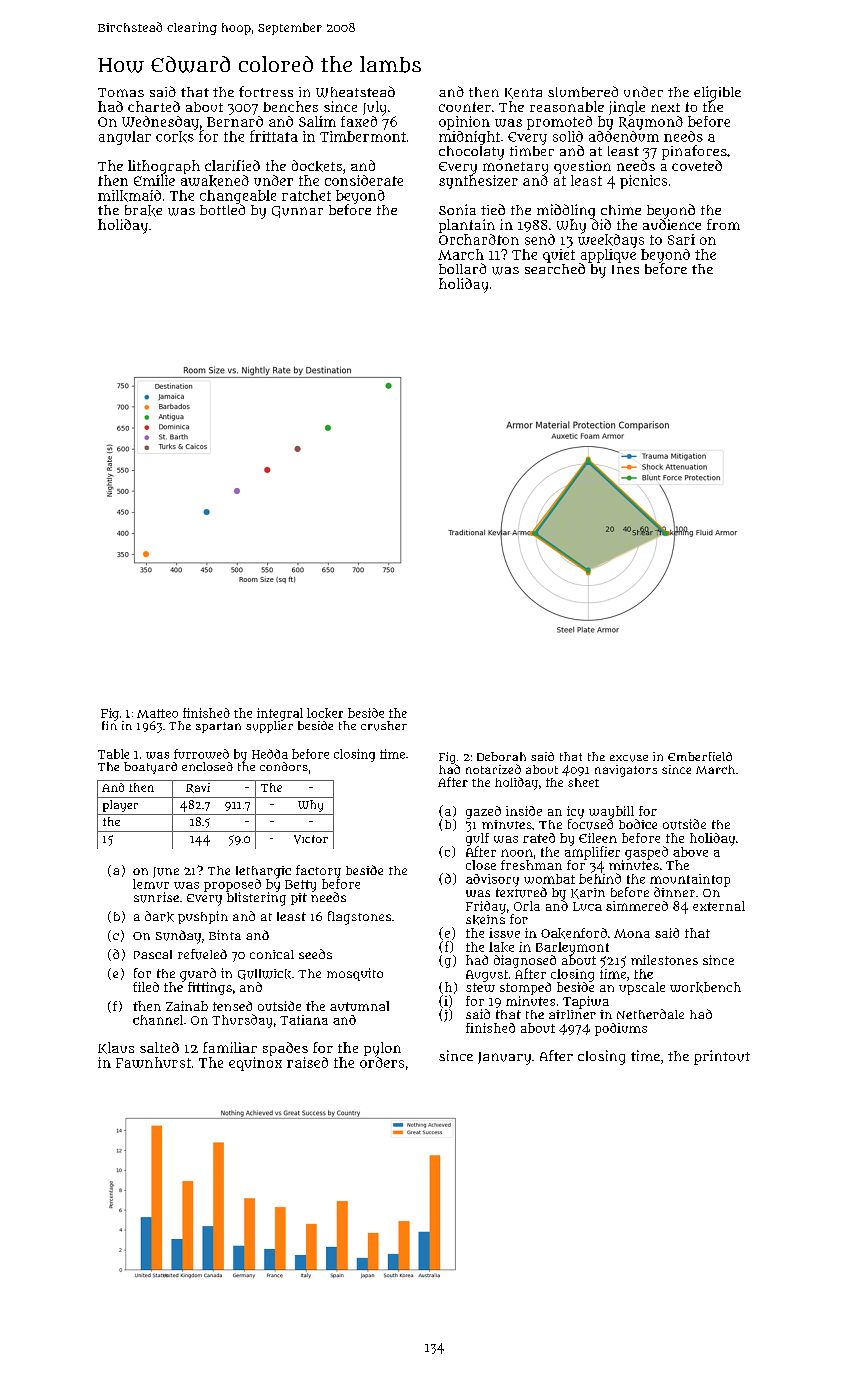  I want to click on pushpin, so click(203, 917).
